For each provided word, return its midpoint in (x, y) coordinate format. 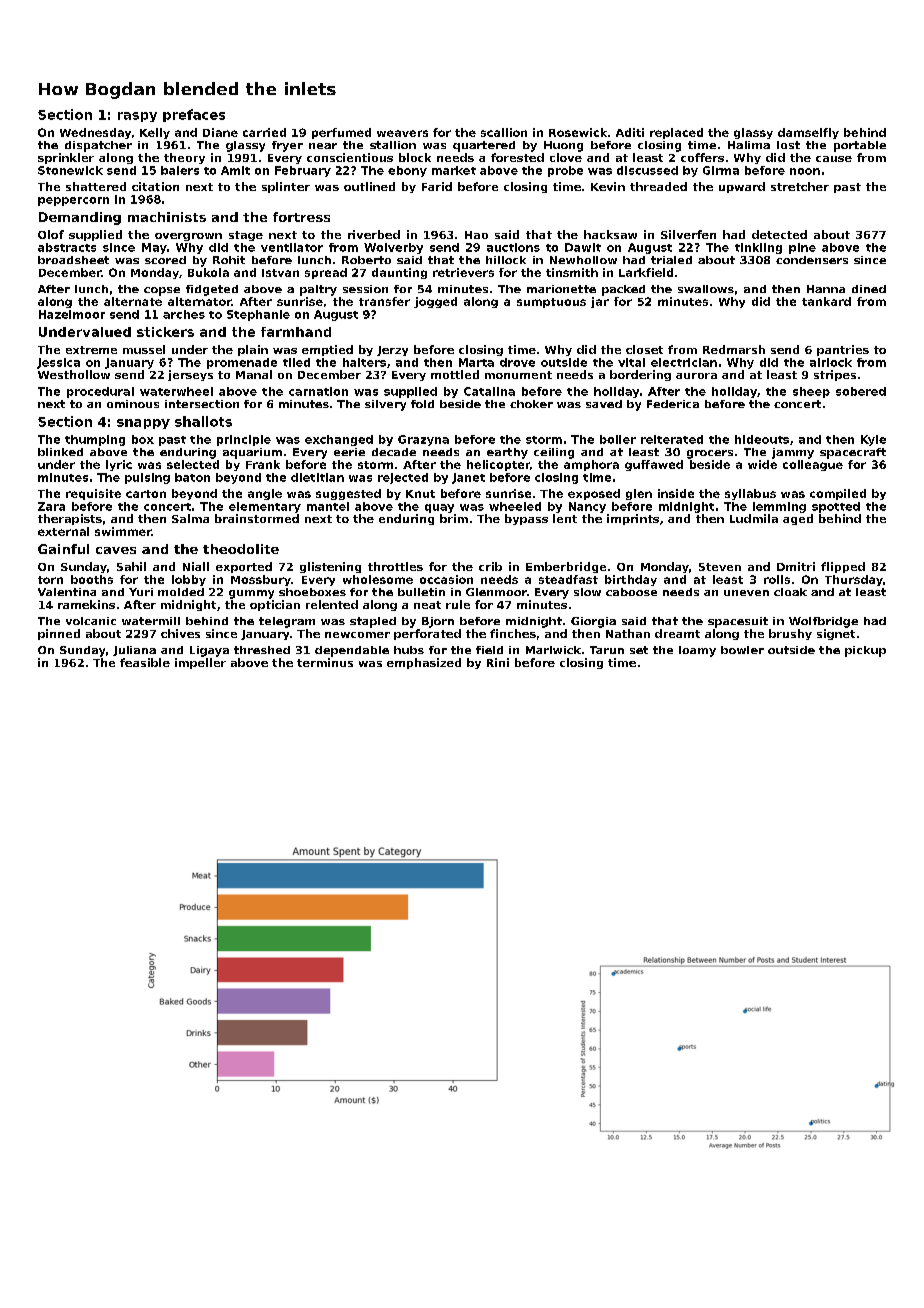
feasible (145, 662)
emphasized (424, 663)
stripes (835, 375)
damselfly (808, 133)
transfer (384, 301)
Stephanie (258, 315)
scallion (504, 132)
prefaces (194, 115)
